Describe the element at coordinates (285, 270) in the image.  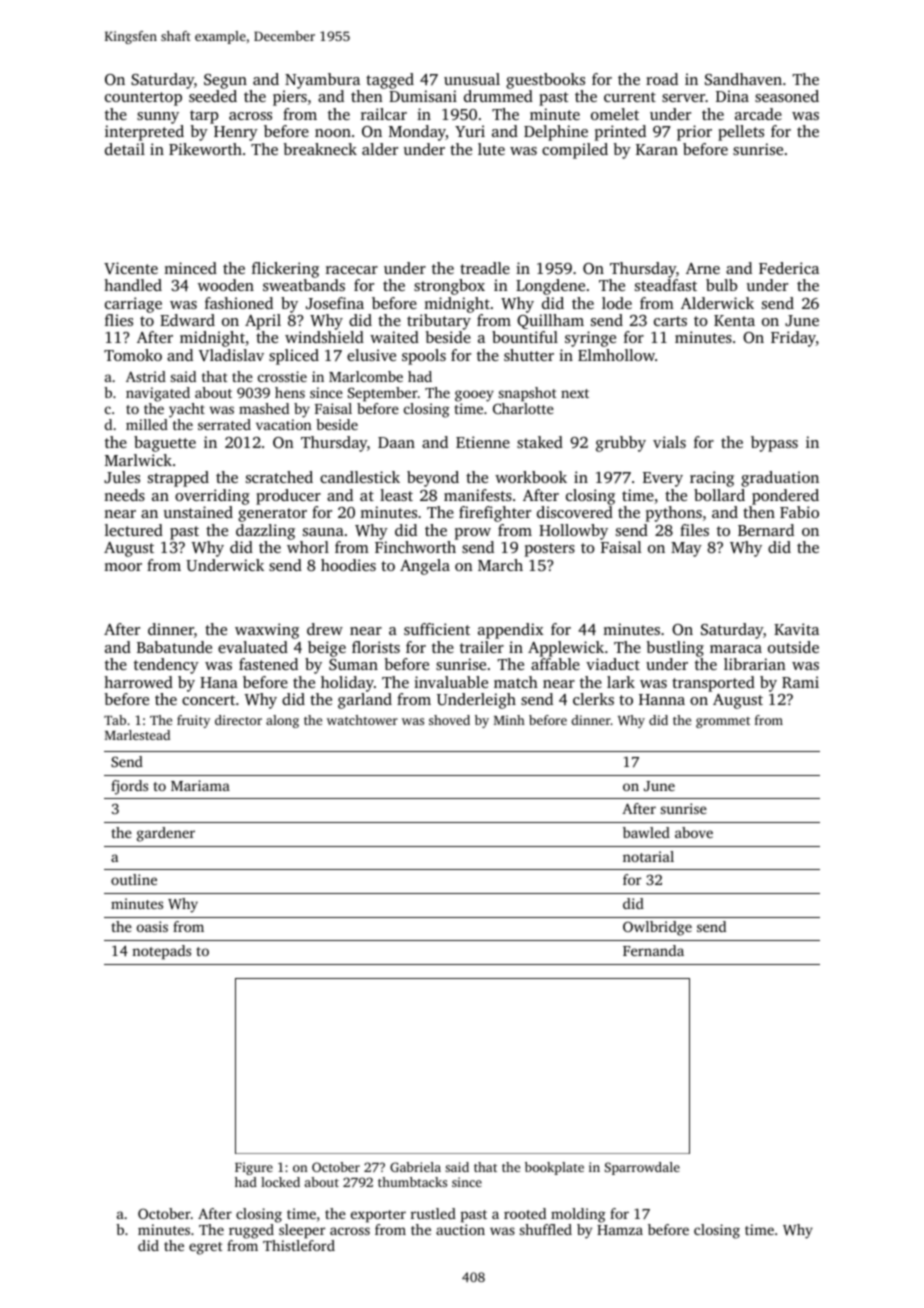
I see `flickering` at that location.
